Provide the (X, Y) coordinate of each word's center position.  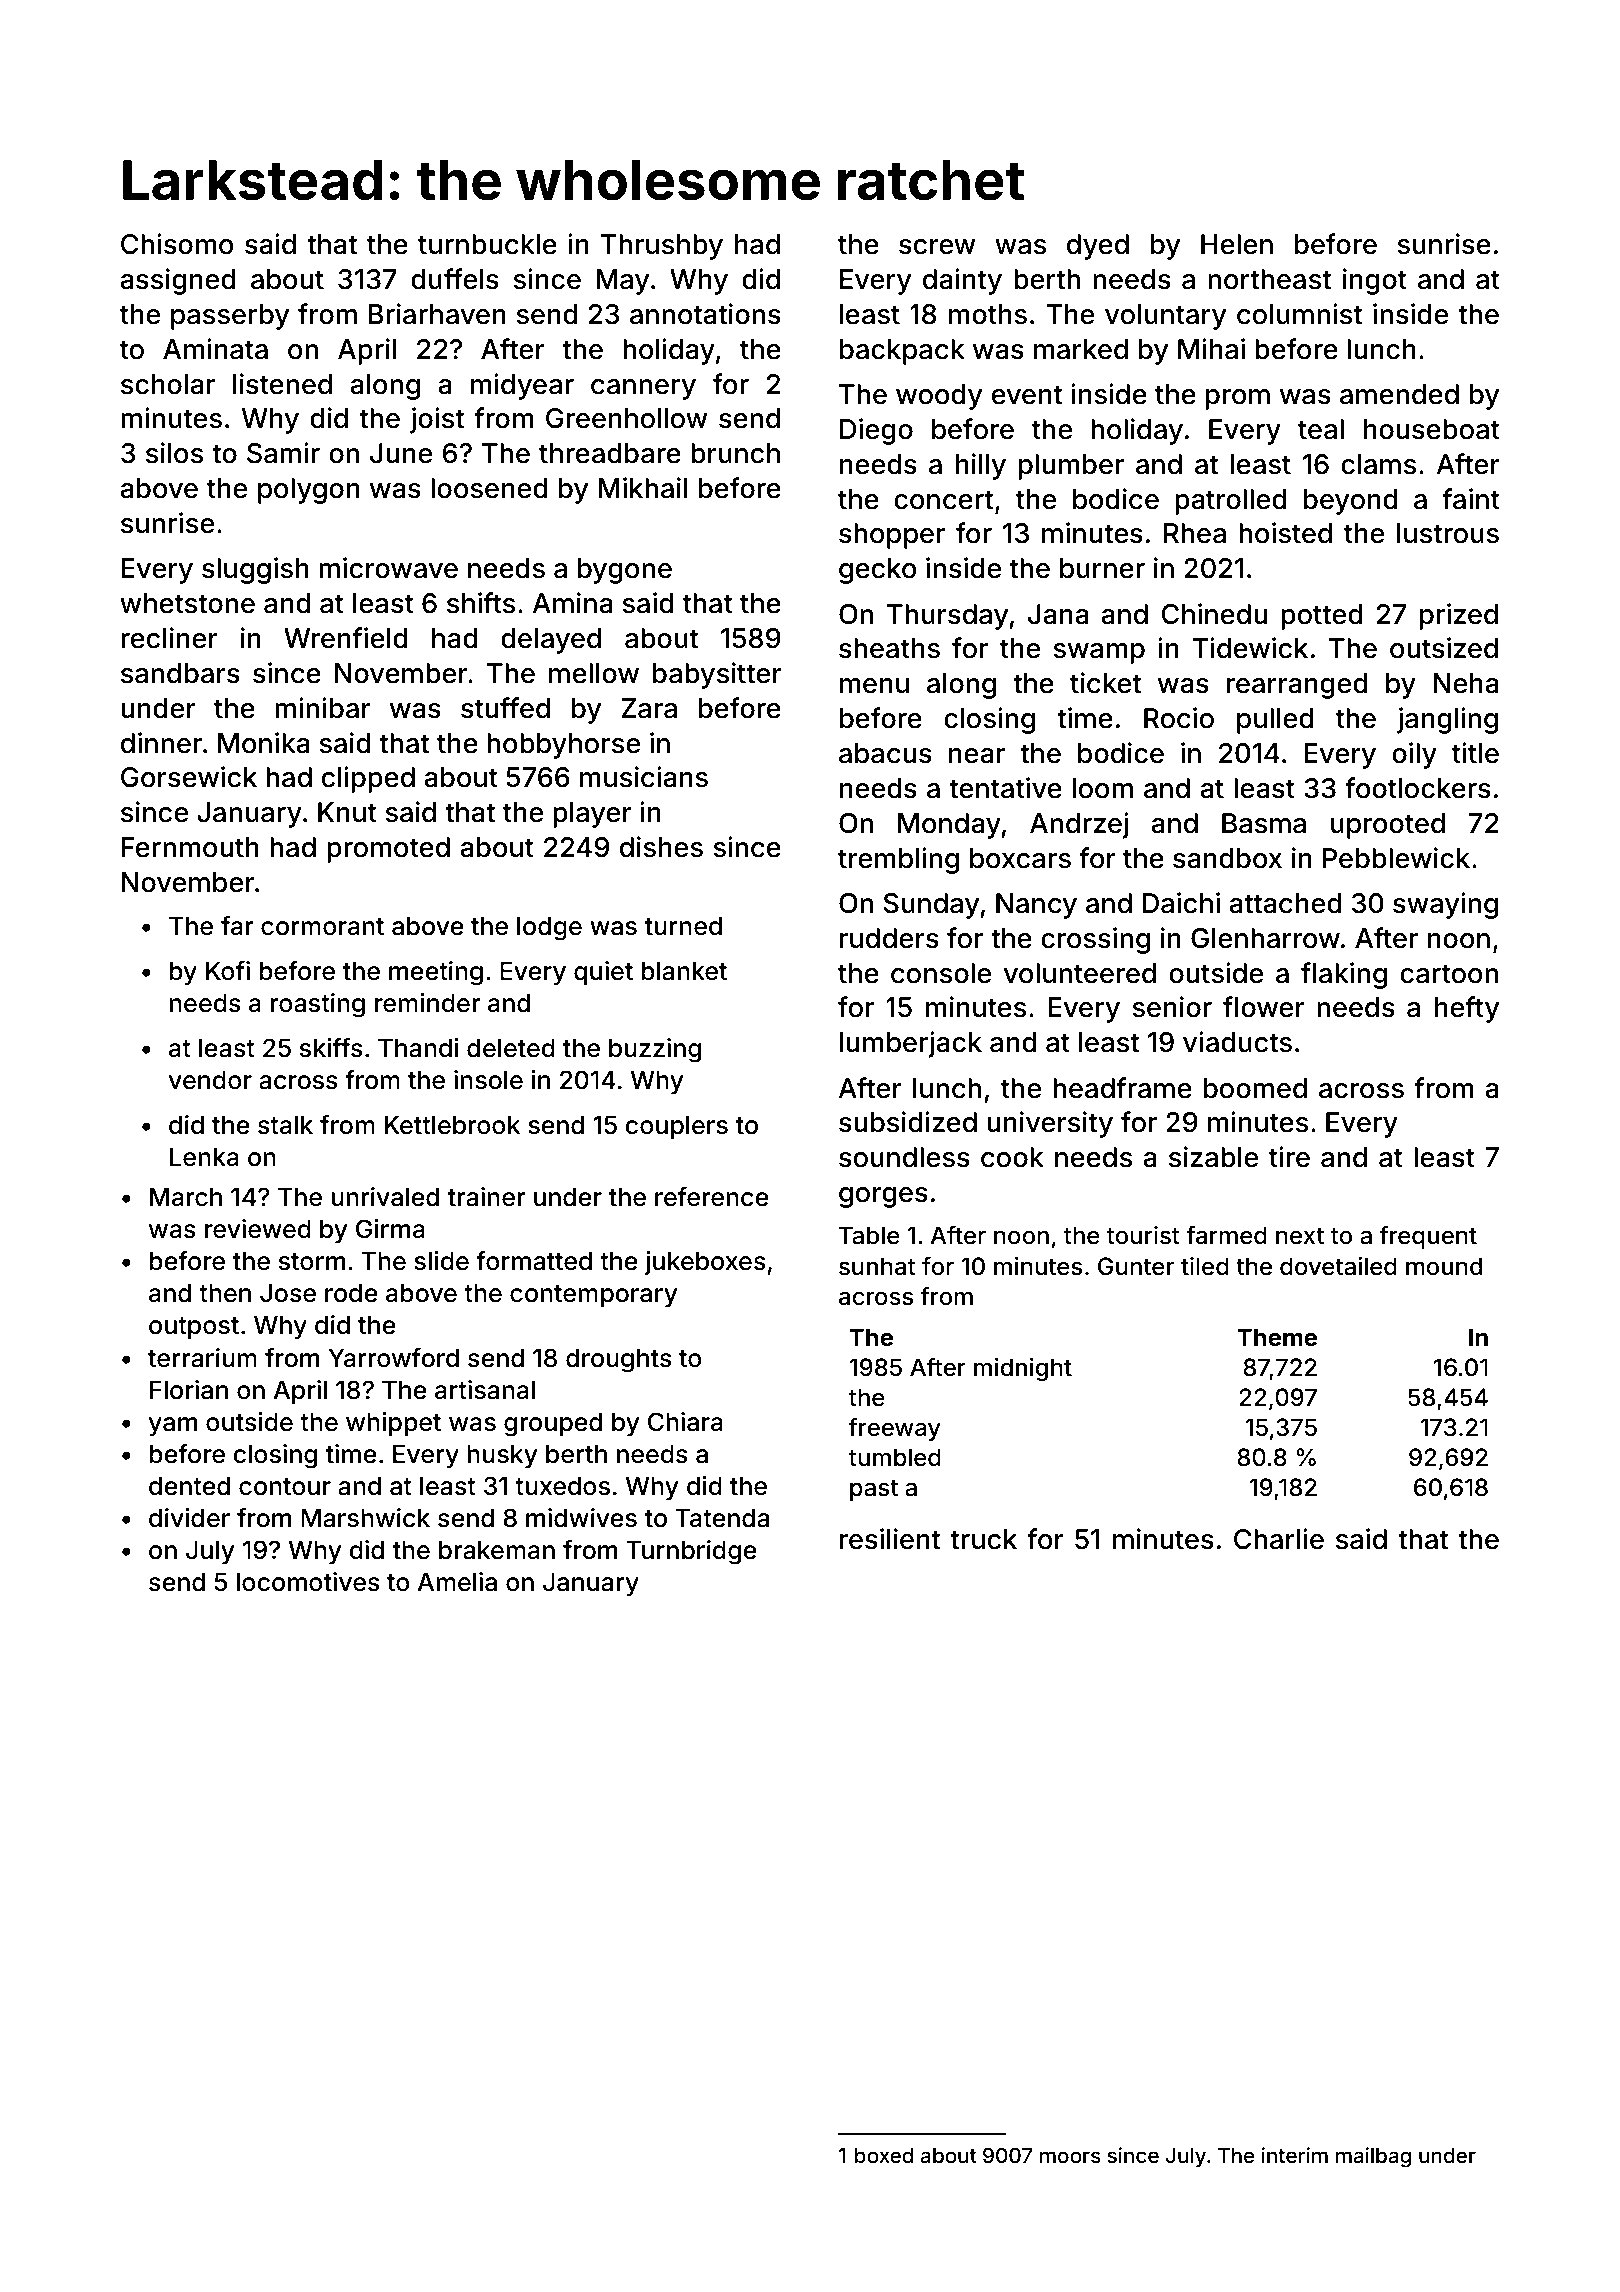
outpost (194, 1328)
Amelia (457, 1582)
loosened (489, 488)
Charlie (1279, 1539)
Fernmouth (190, 847)
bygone (625, 571)
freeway (895, 1429)
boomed (1255, 1088)
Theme (1277, 1337)
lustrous (1448, 533)
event (1027, 395)
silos (174, 453)
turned (683, 926)
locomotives (308, 1582)
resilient (890, 1539)
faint (1471, 499)
